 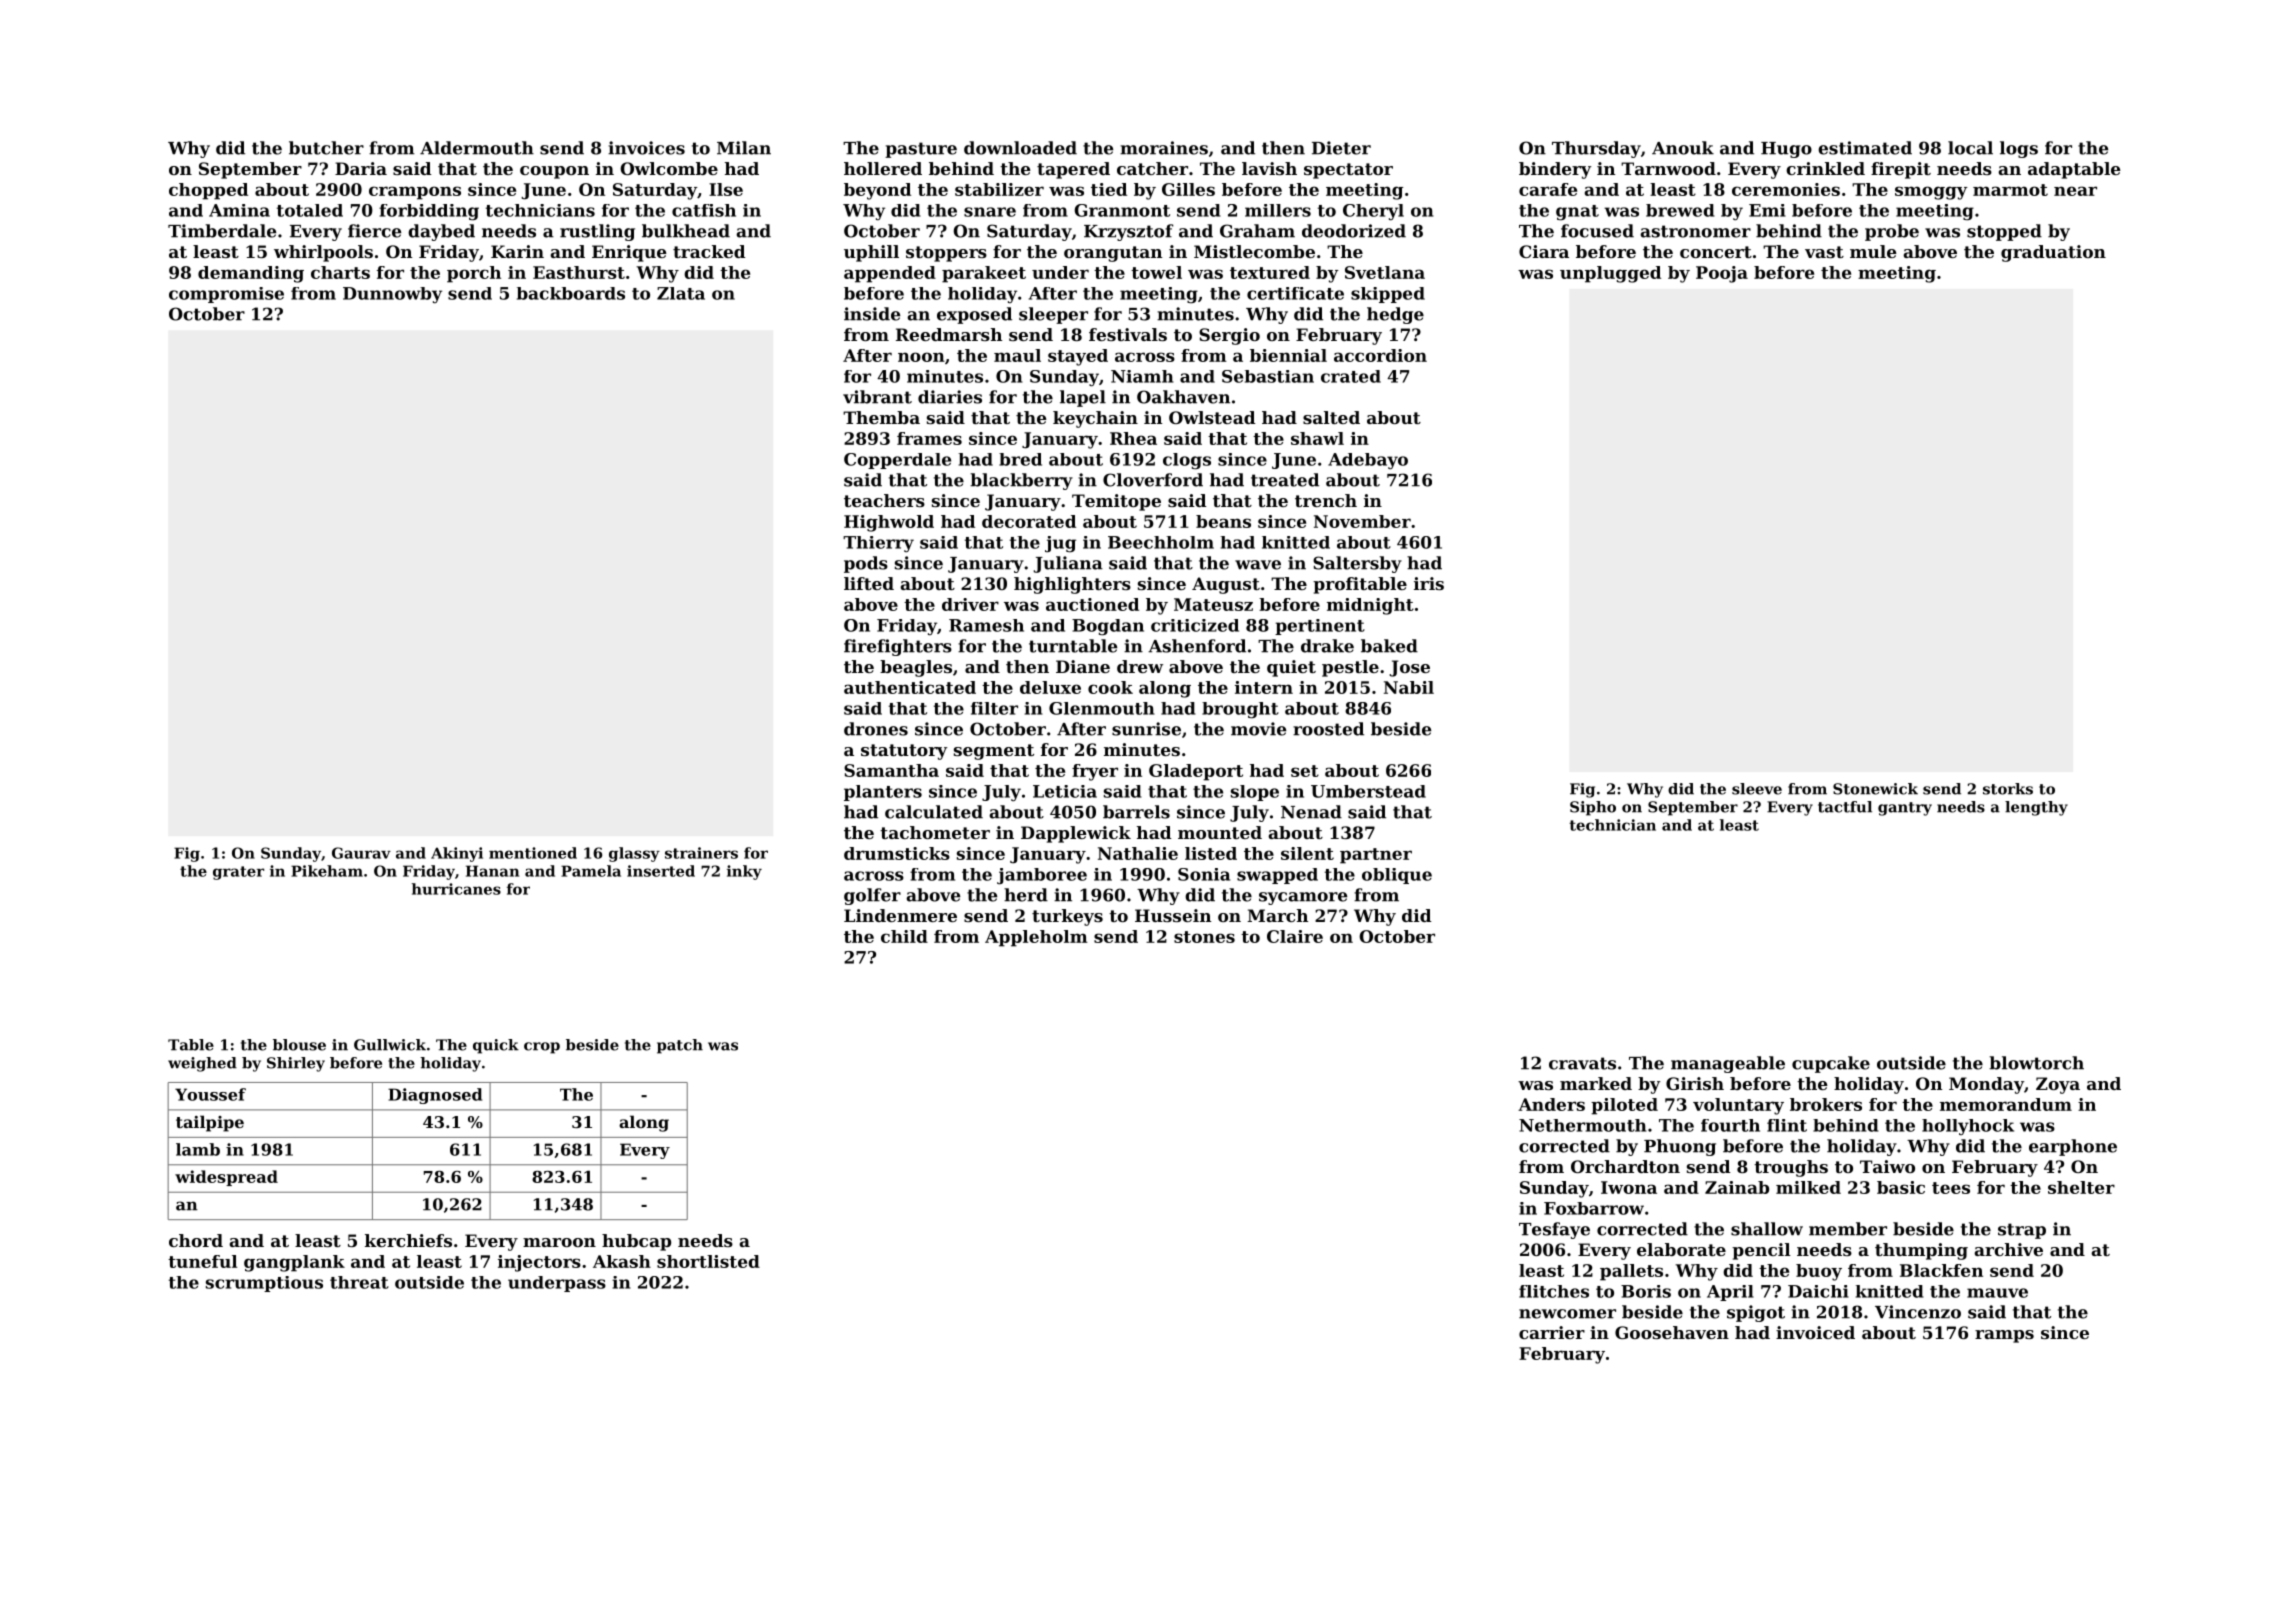 I want to click on glassy, so click(x=634, y=854).
